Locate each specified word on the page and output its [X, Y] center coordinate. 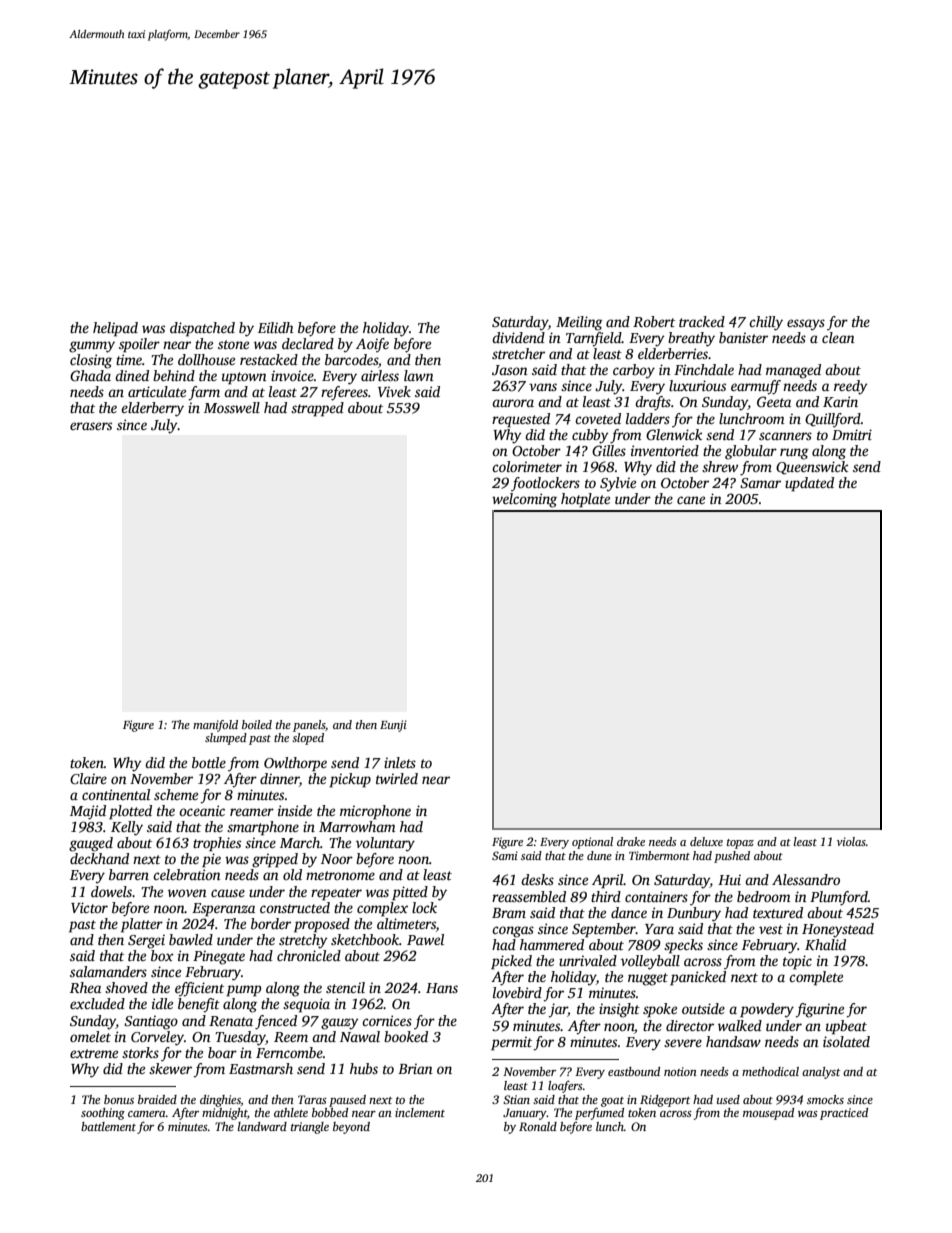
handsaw [733, 1041]
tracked [702, 321]
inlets [400, 762]
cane [691, 500]
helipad [115, 329]
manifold [215, 726]
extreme [94, 1053]
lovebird [517, 992]
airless [380, 375]
